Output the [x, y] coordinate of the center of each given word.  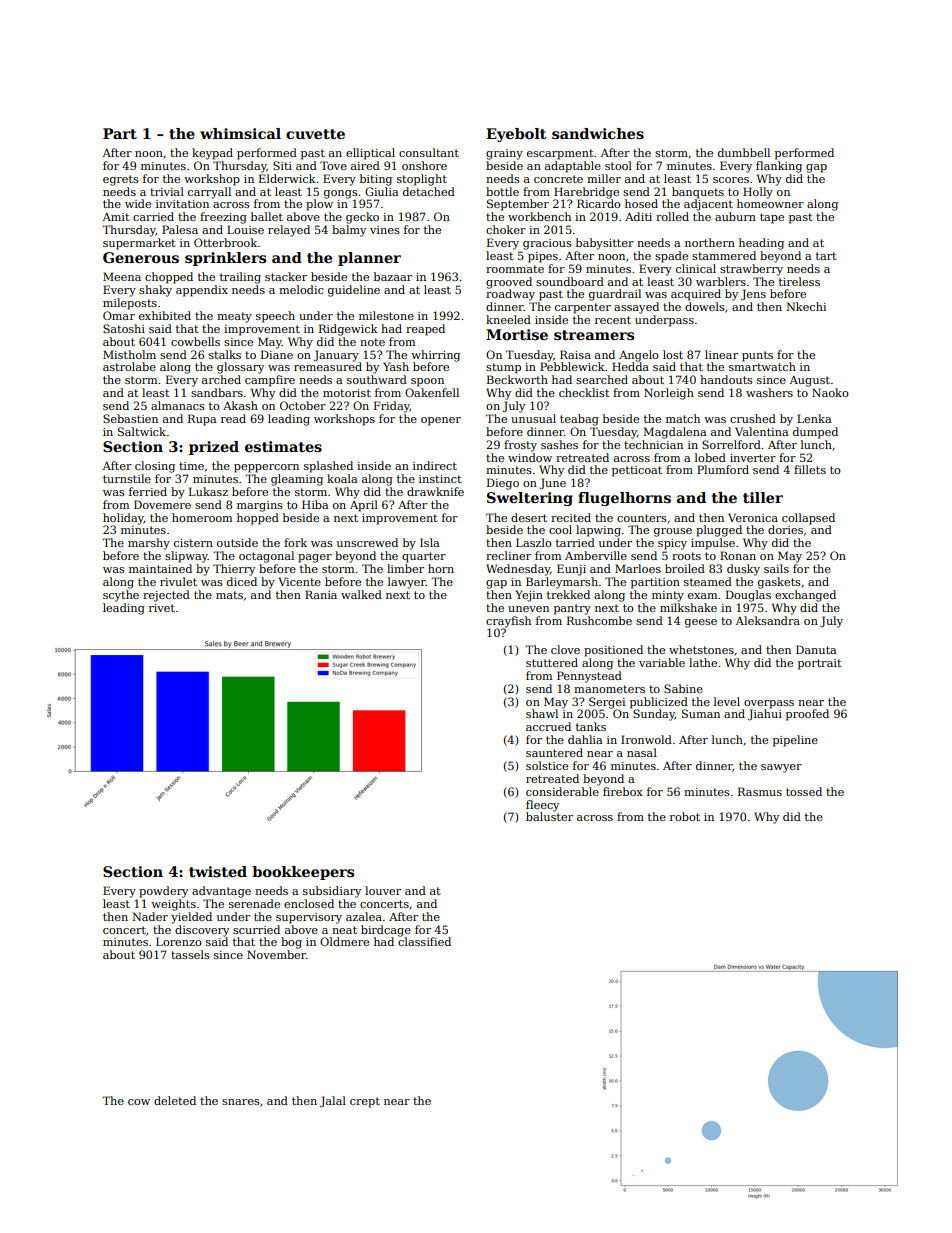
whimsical [240, 133]
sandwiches [598, 133]
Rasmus [760, 791]
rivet [162, 608]
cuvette [315, 134]
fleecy [542, 806]
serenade [254, 903]
